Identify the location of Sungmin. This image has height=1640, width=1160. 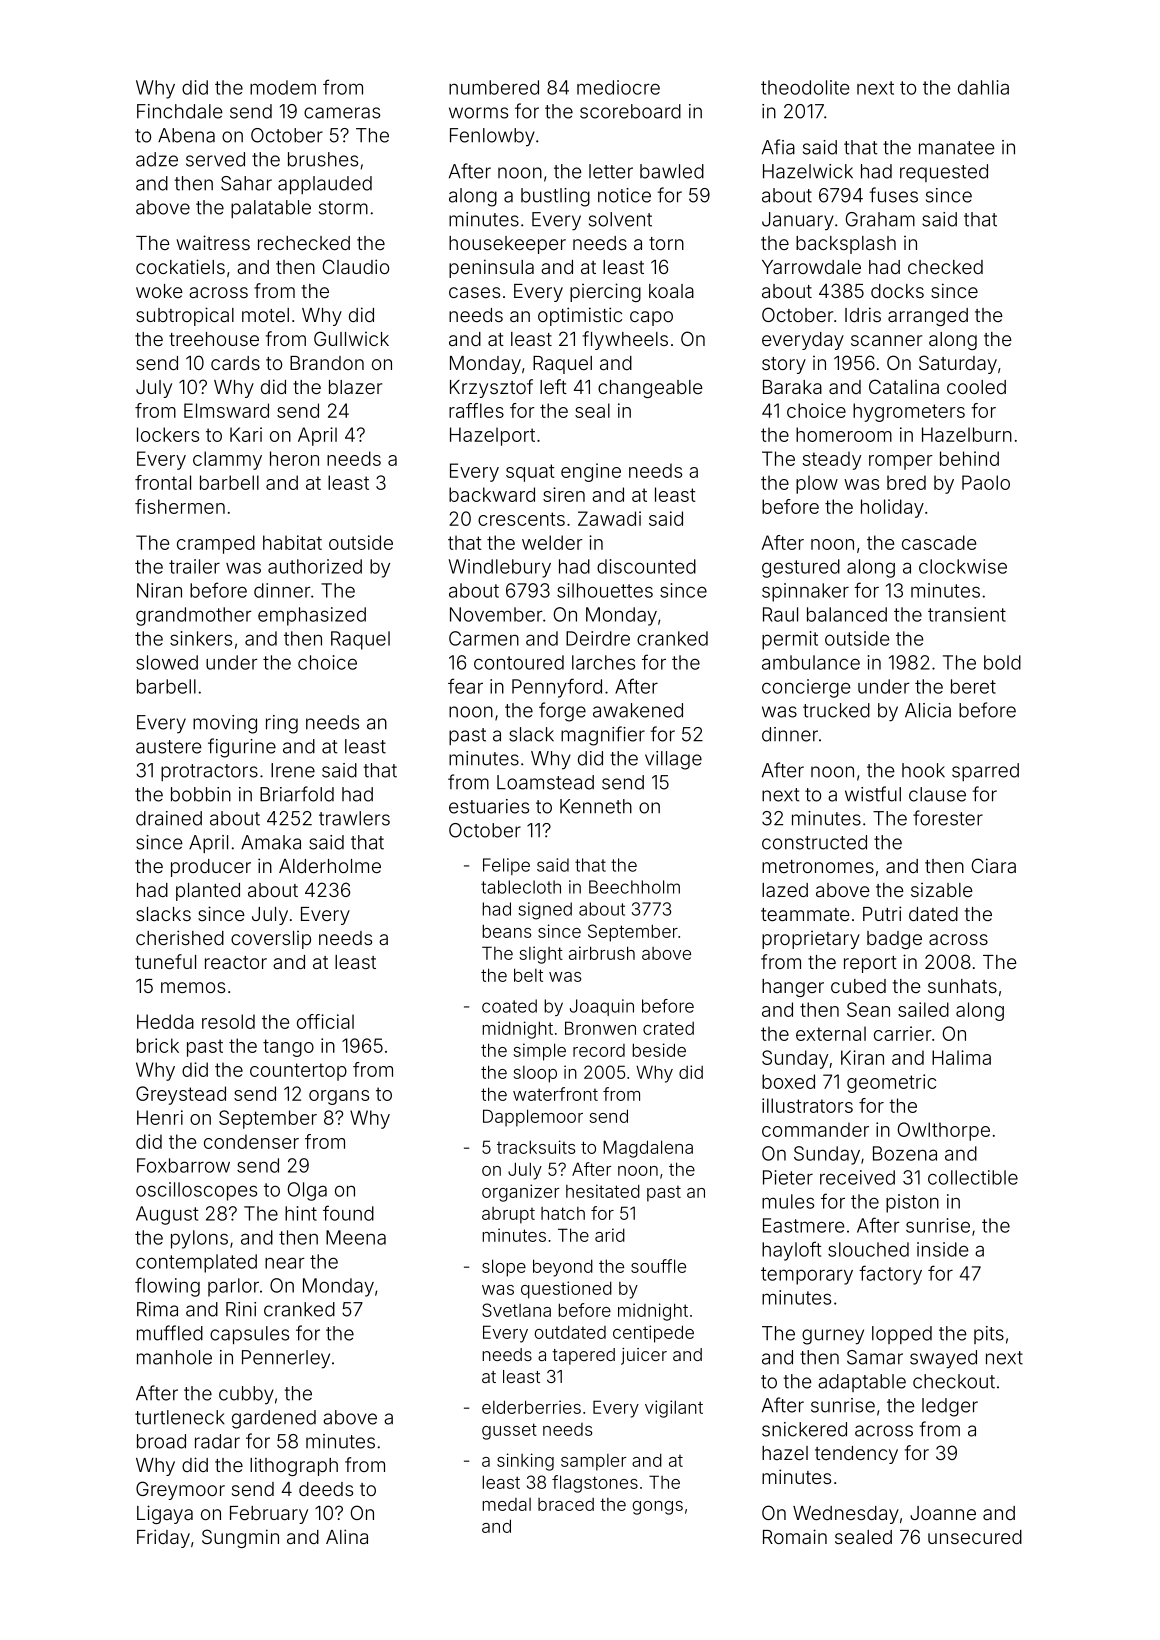
(240, 1538).
